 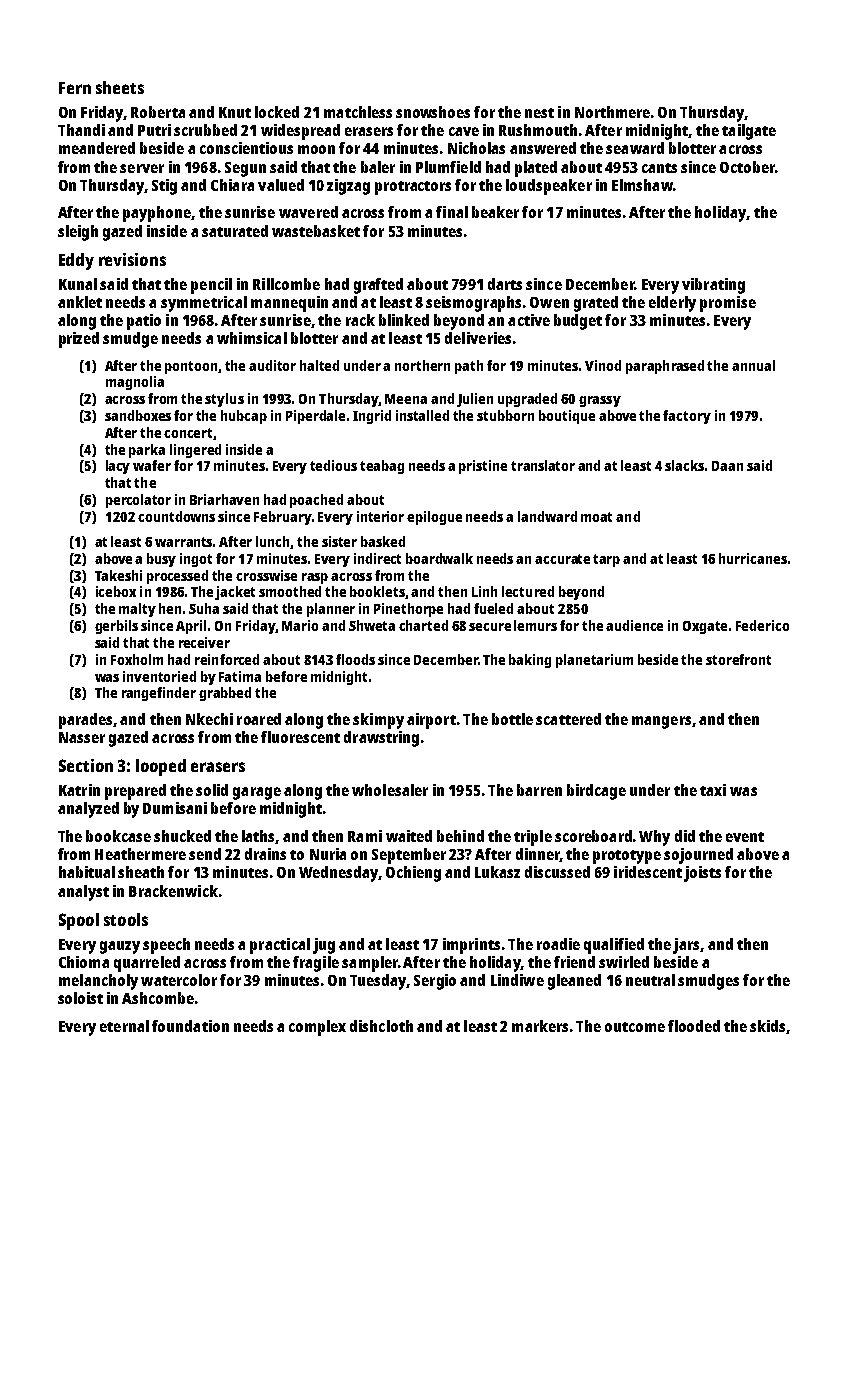 What do you see at coordinates (141, 872) in the screenshot?
I see `sheath` at bounding box center [141, 872].
